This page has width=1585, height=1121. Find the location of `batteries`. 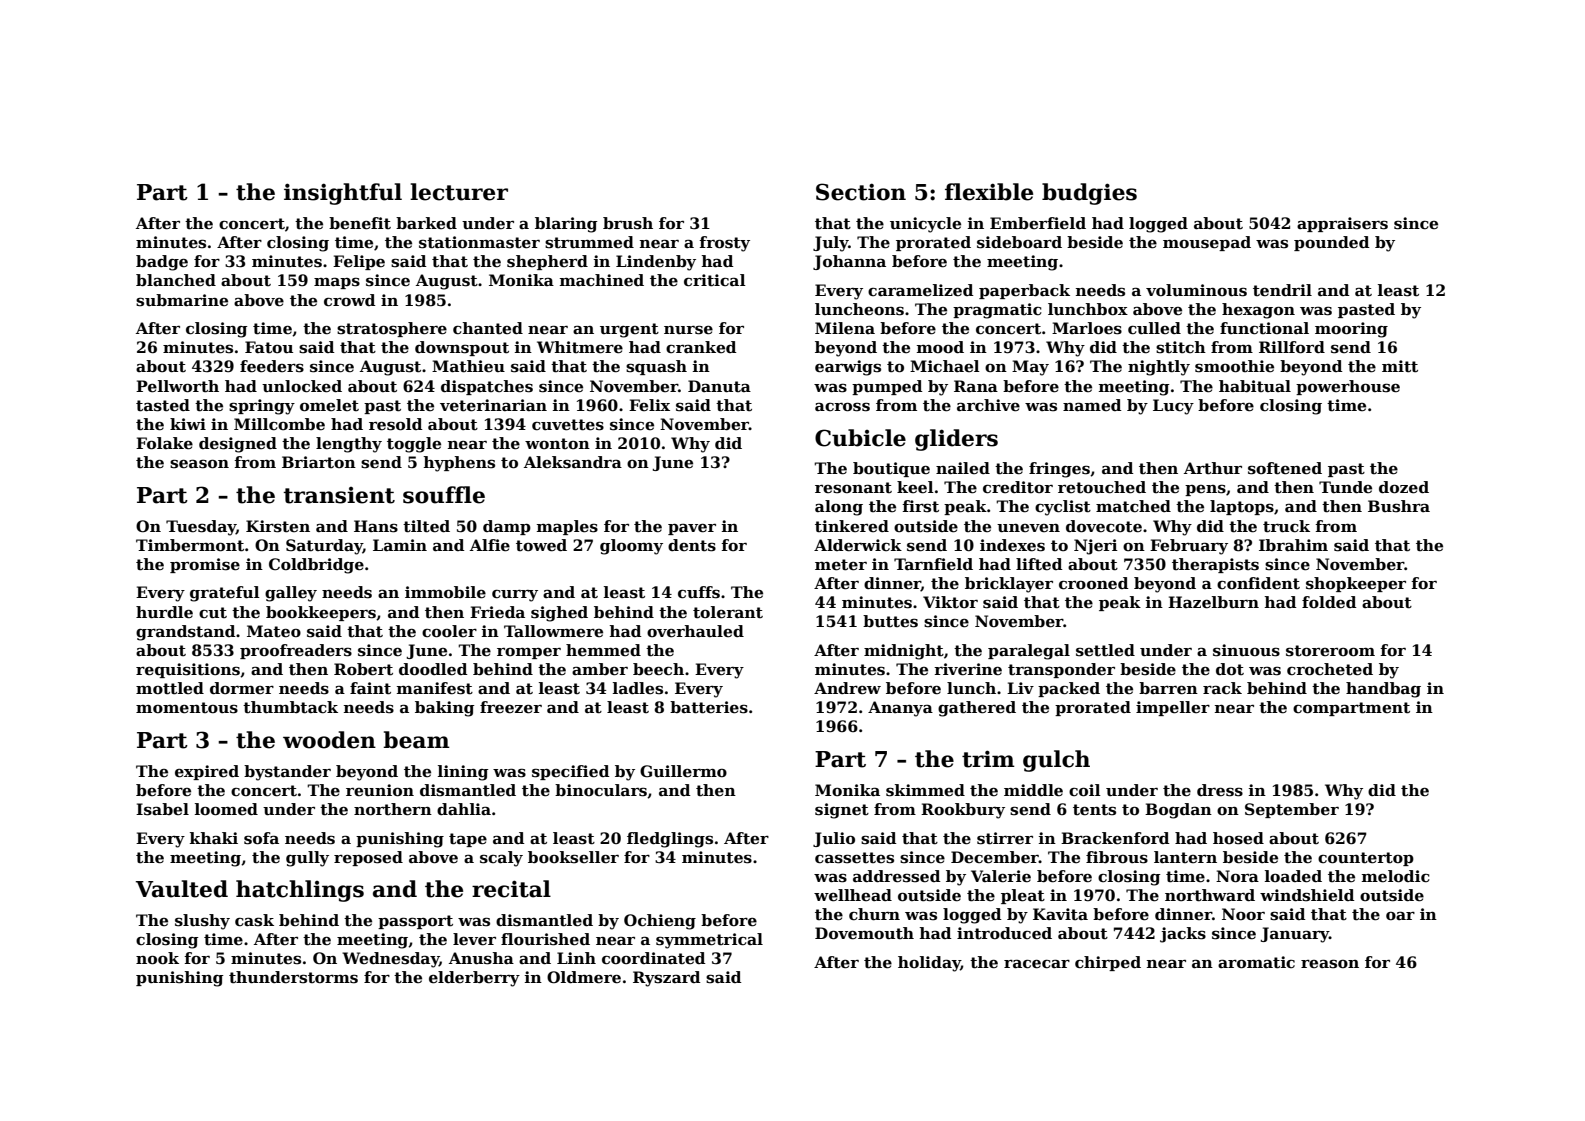

batteries is located at coordinates (709, 707).
